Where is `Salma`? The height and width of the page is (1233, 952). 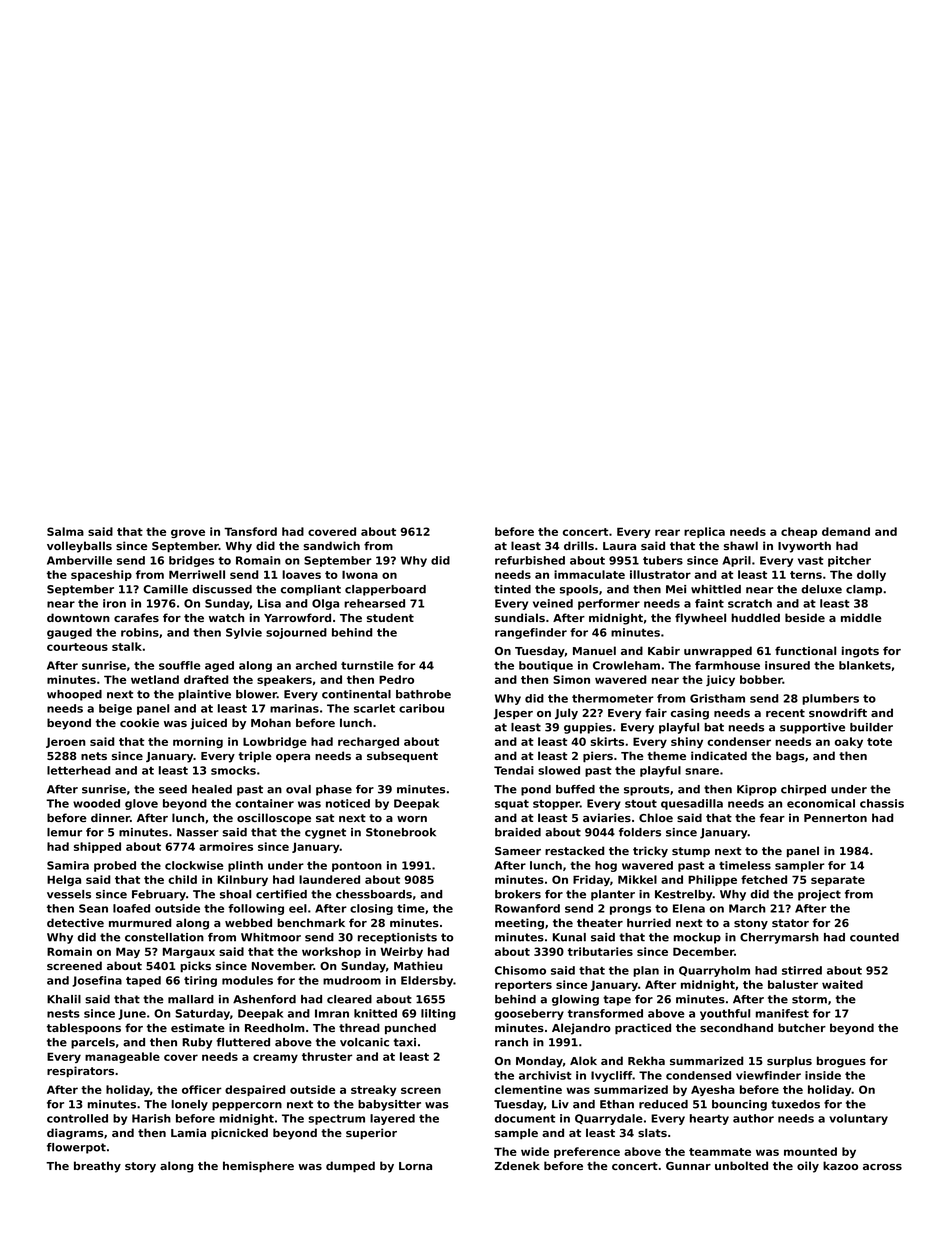
Salma is located at coordinates (65, 531).
